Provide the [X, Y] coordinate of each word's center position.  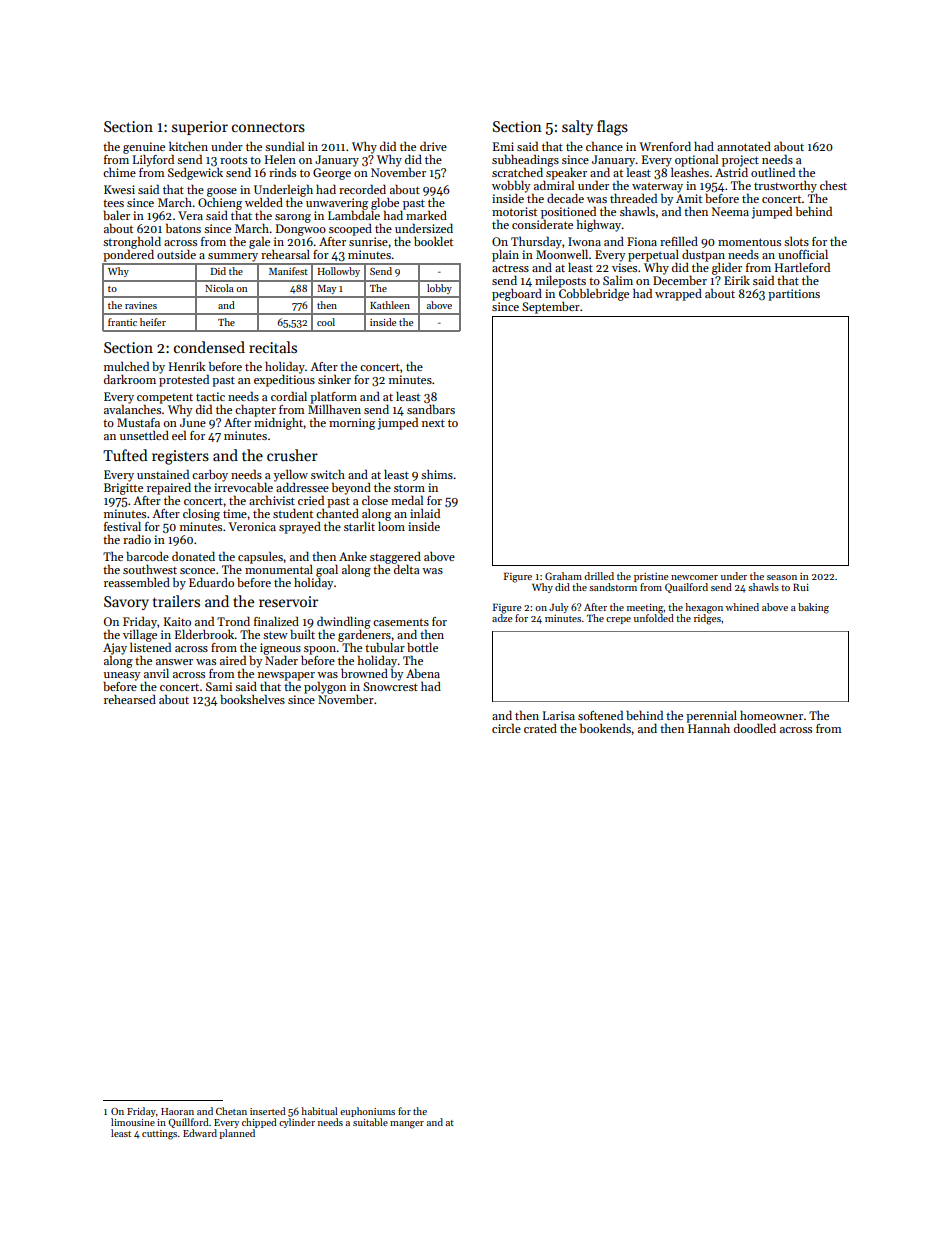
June [193, 422]
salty [577, 127]
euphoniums [367, 1112]
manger [407, 1125]
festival [122, 526]
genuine [144, 148]
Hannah [709, 728]
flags [612, 128]
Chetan [231, 1111]
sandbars [431, 409]
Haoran [177, 1111]
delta [407, 569]
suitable [370, 1122]
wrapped [678, 294]
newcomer [694, 577]
